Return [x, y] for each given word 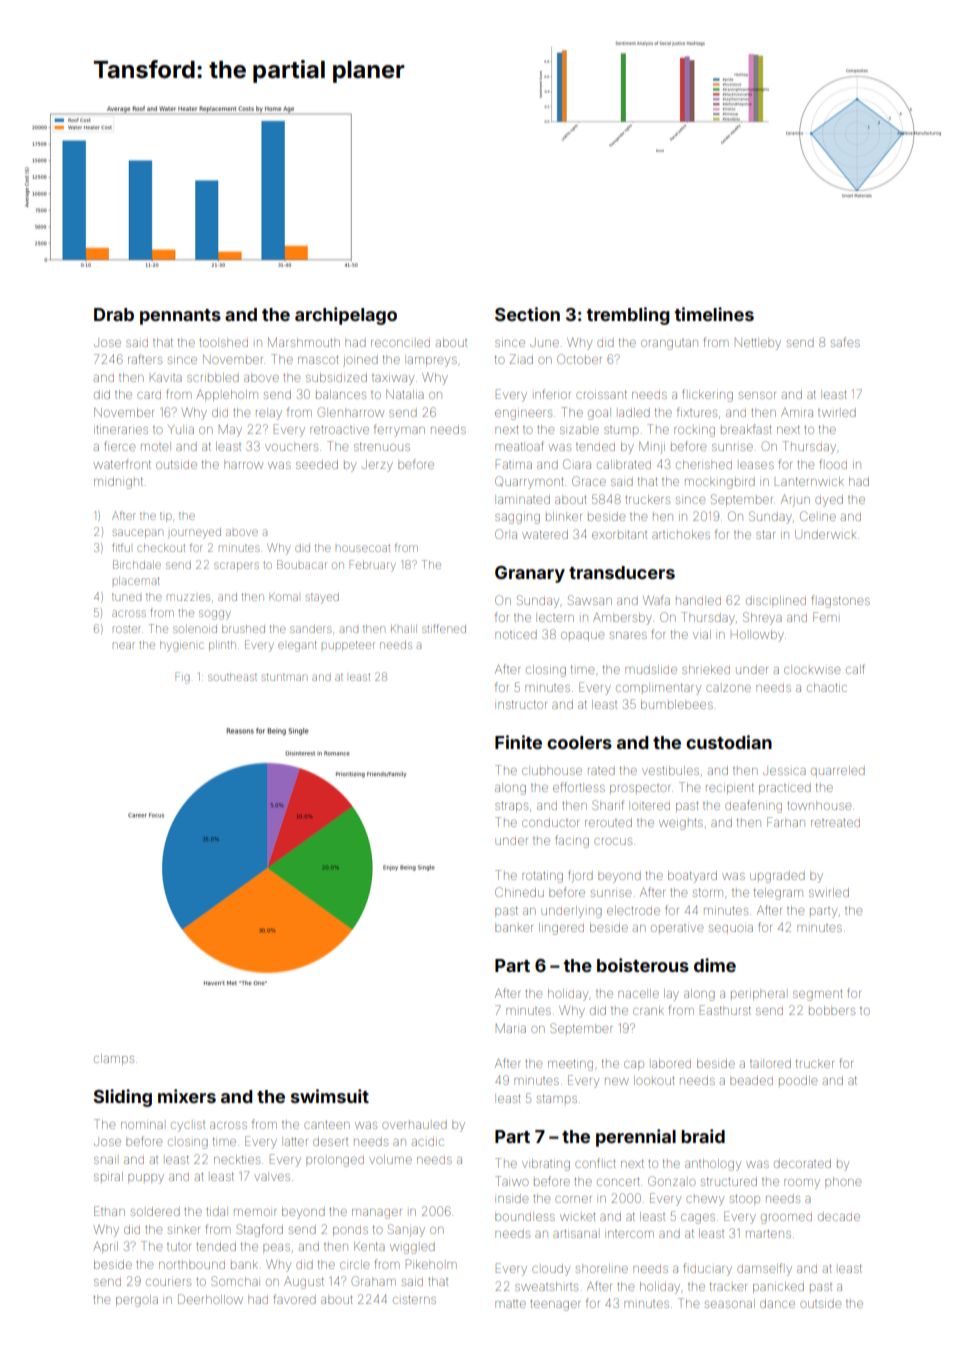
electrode [633, 910]
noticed [516, 635]
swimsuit [330, 1096]
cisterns [414, 1300]
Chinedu [519, 892]
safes [845, 342]
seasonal [730, 1303]
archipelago [346, 316]
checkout [161, 548]
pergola [137, 1301]
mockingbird [720, 484]
